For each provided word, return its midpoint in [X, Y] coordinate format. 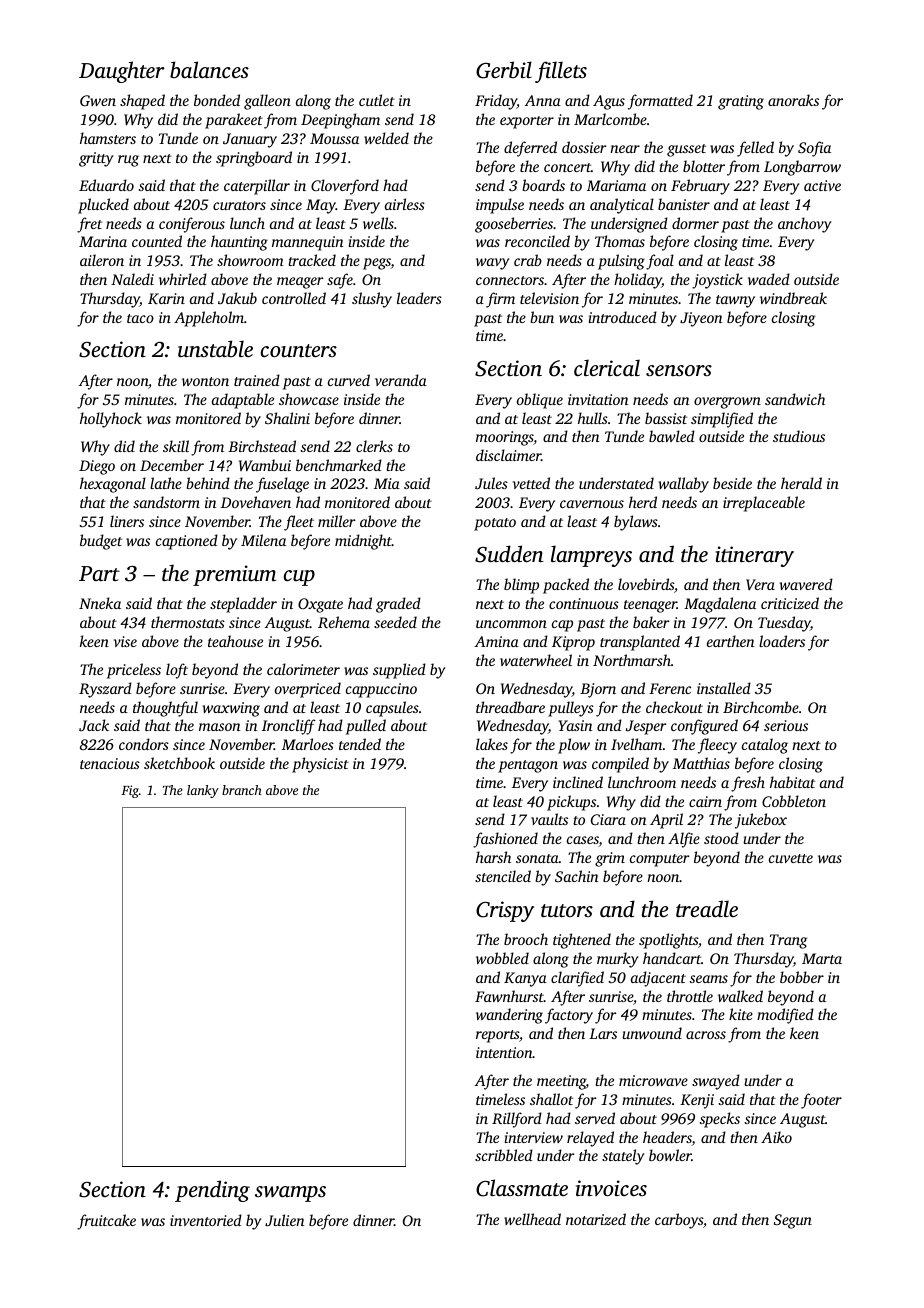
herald [801, 483]
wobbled [502, 958]
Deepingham [340, 121]
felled [755, 149]
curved [349, 380]
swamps [290, 1194]
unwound [652, 1033]
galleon [267, 102]
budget [101, 542]
